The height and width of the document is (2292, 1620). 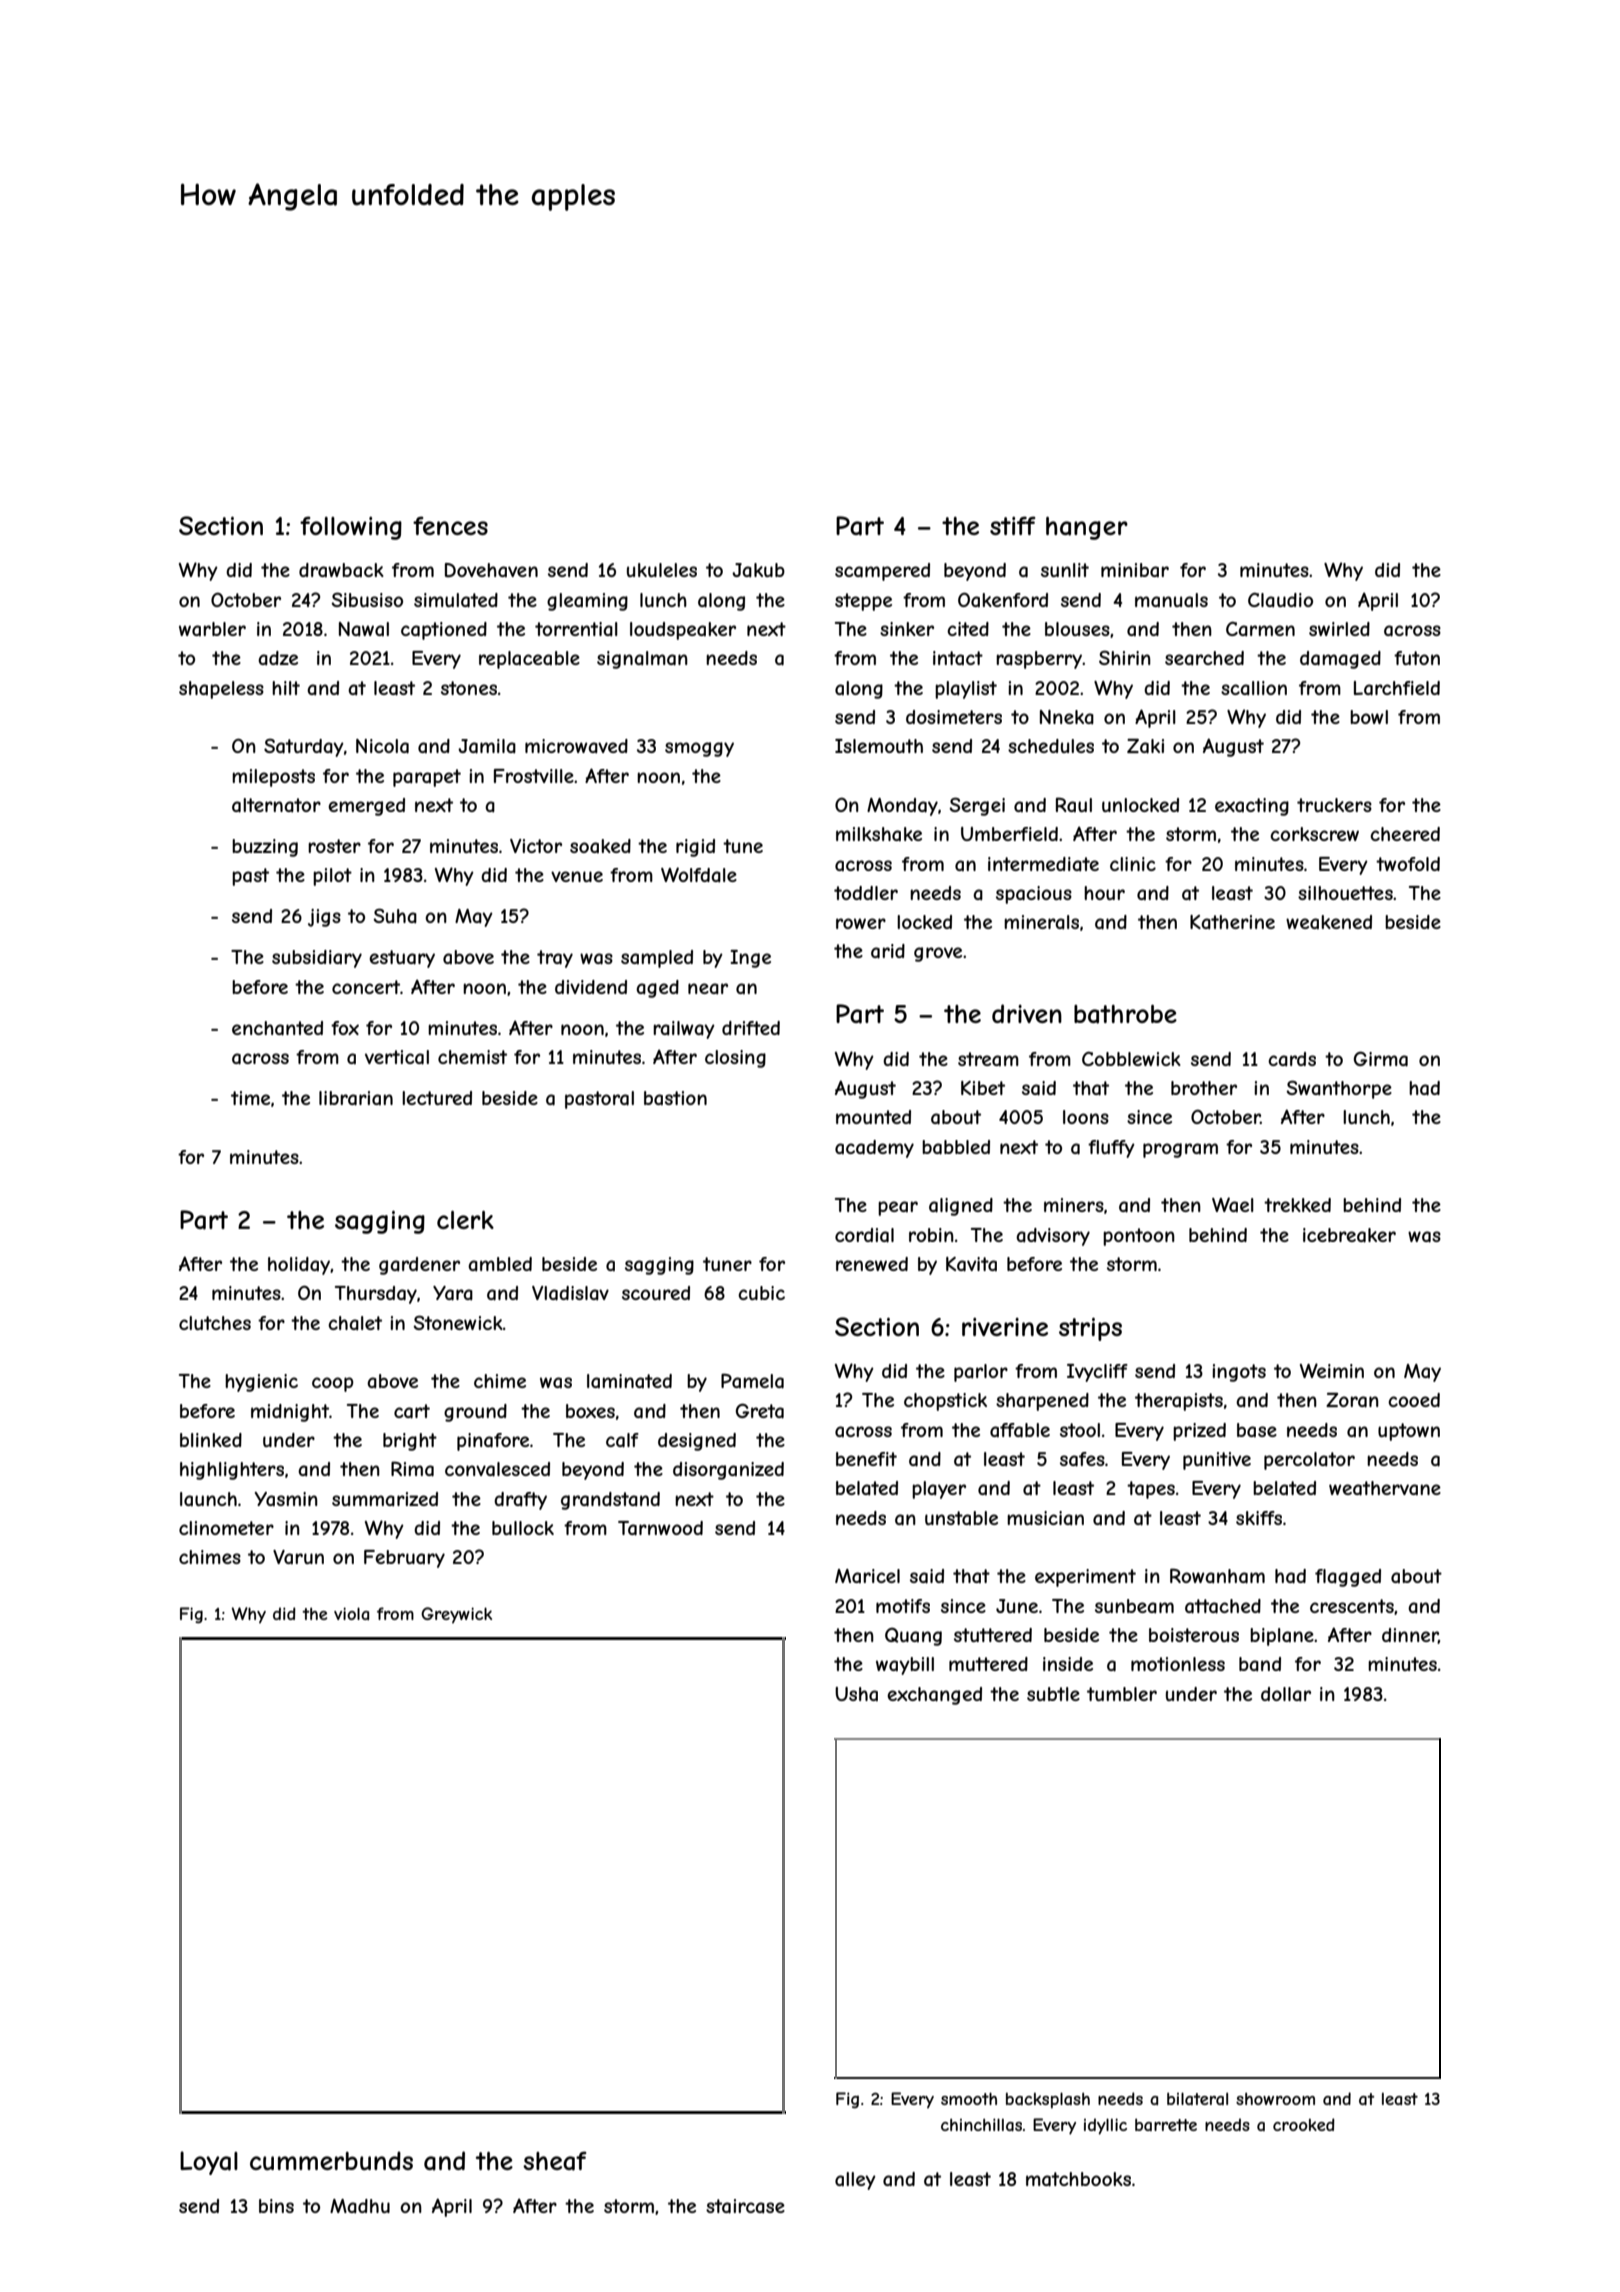 I want to click on hanger, so click(x=1087, y=528).
